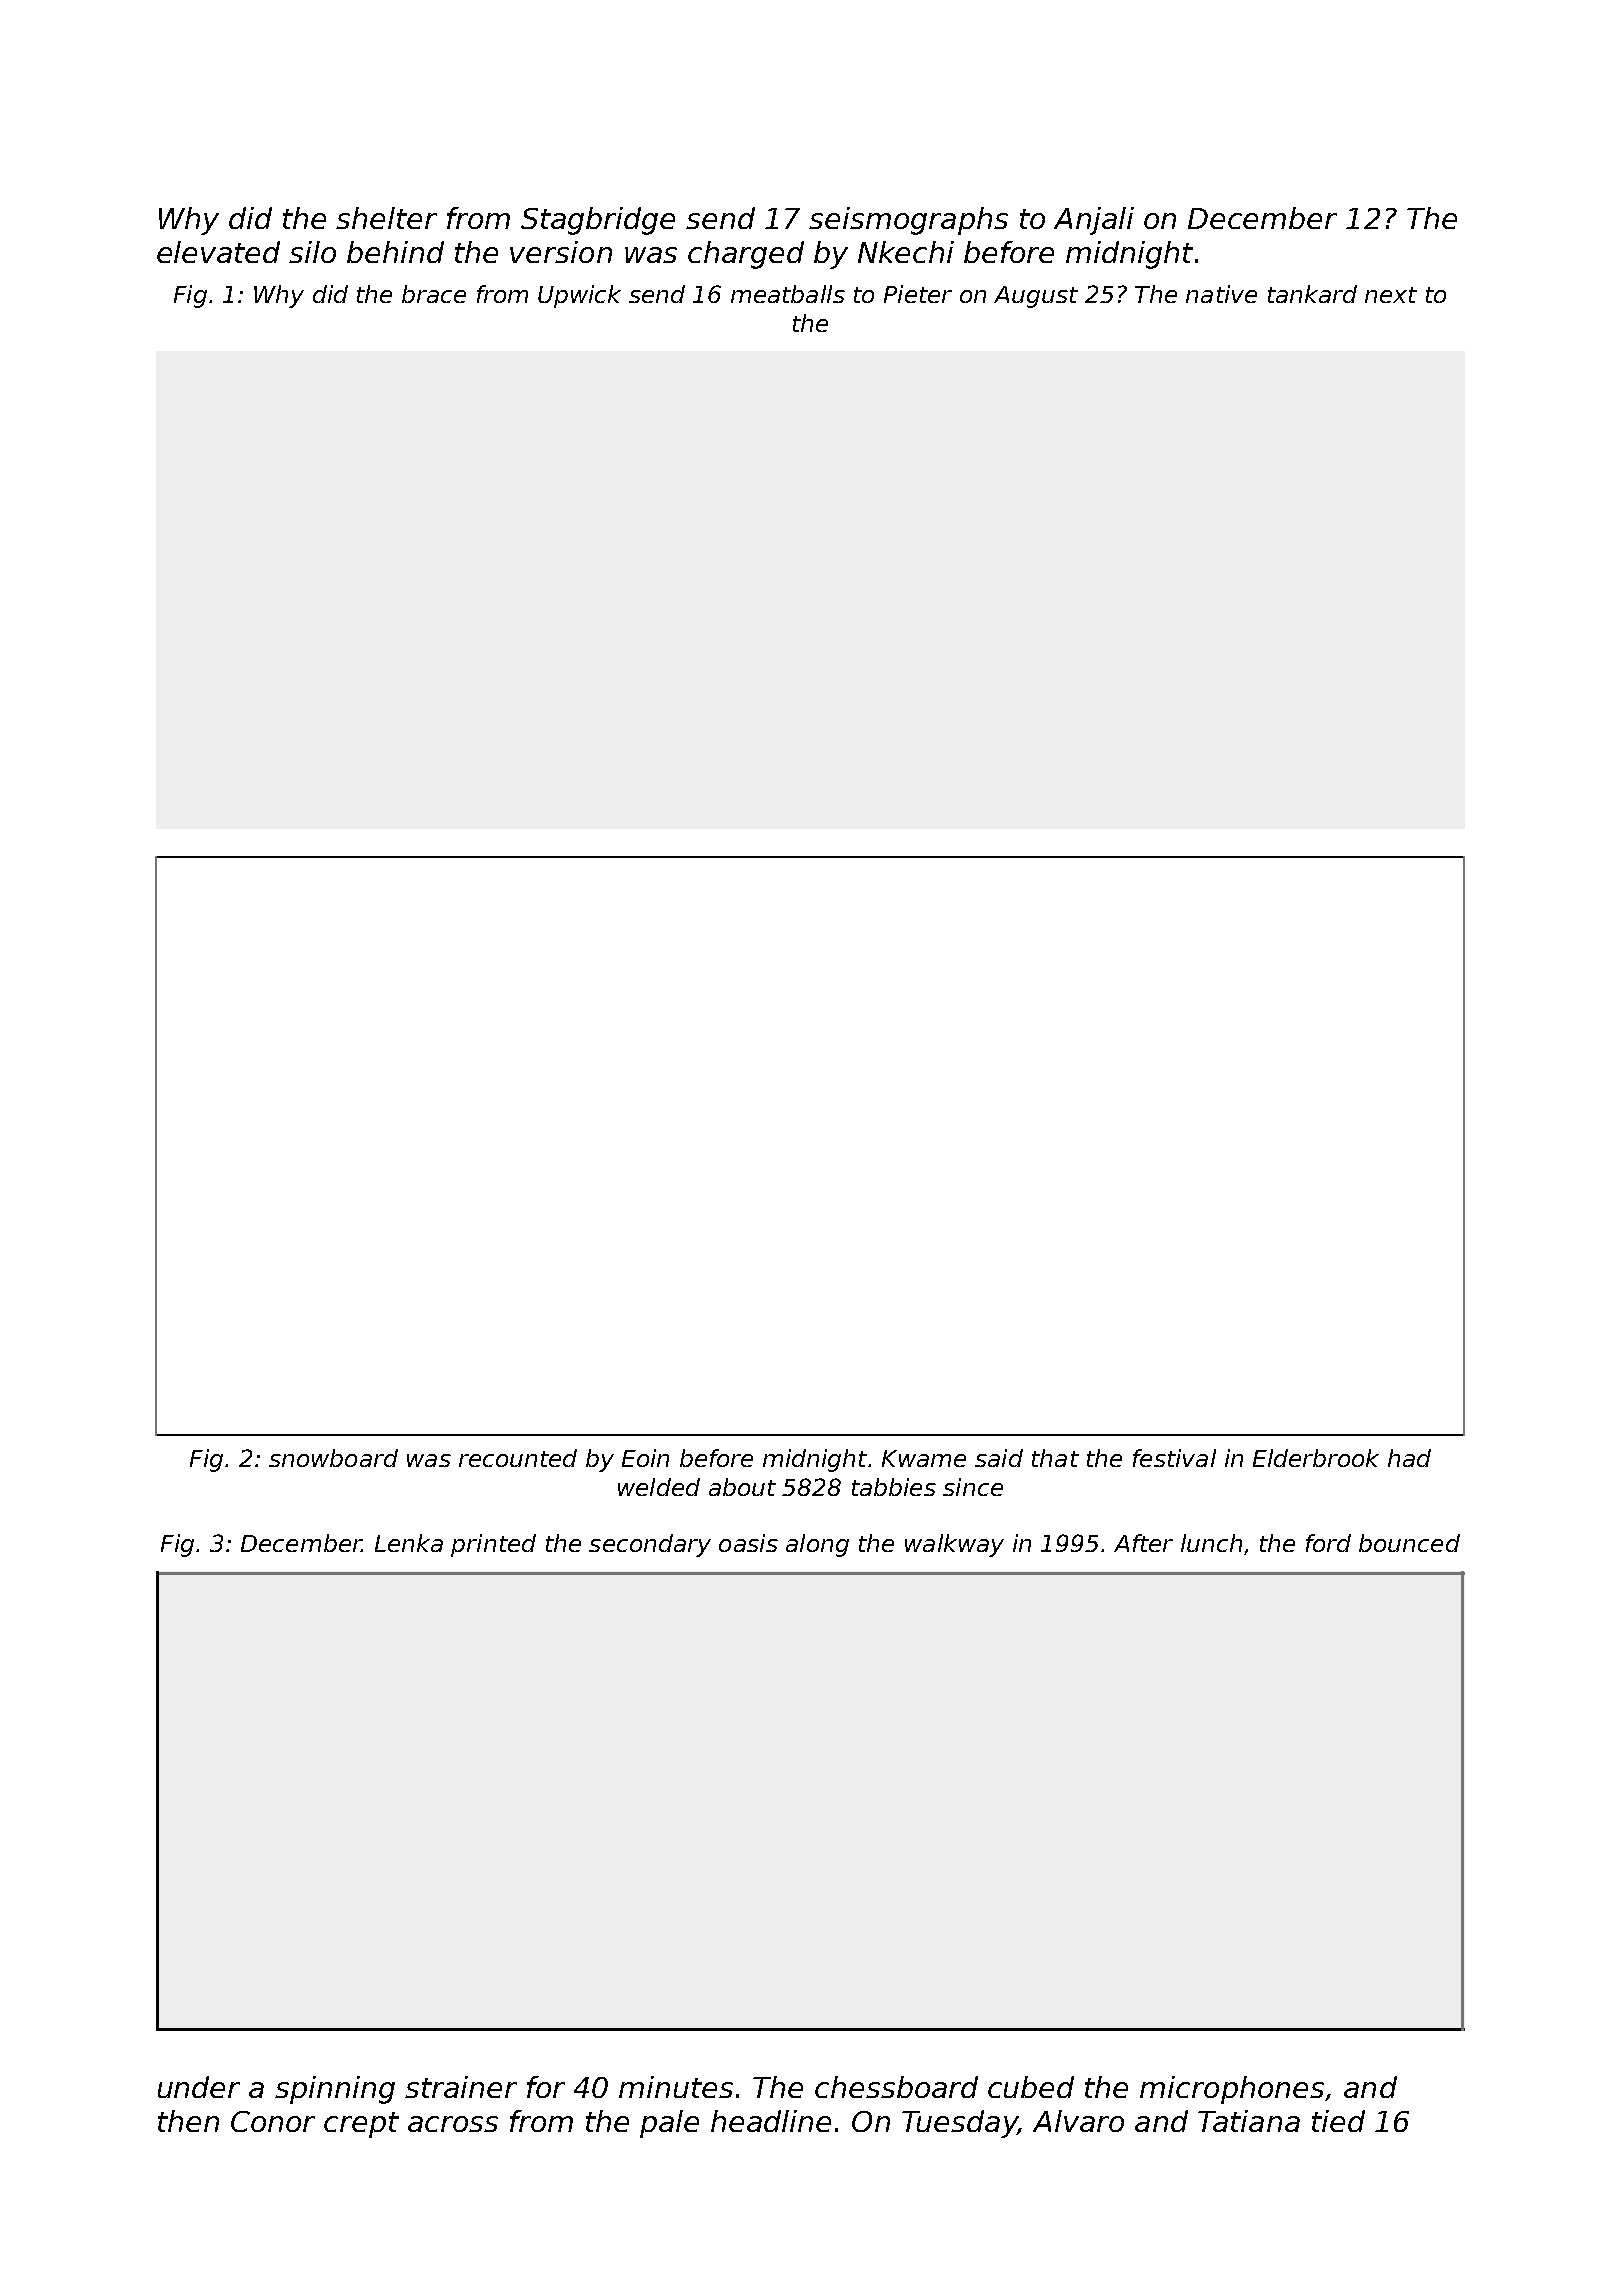 This screenshot has height=2292, width=1620. Describe the element at coordinates (199, 2087) in the screenshot. I see `under` at that location.
